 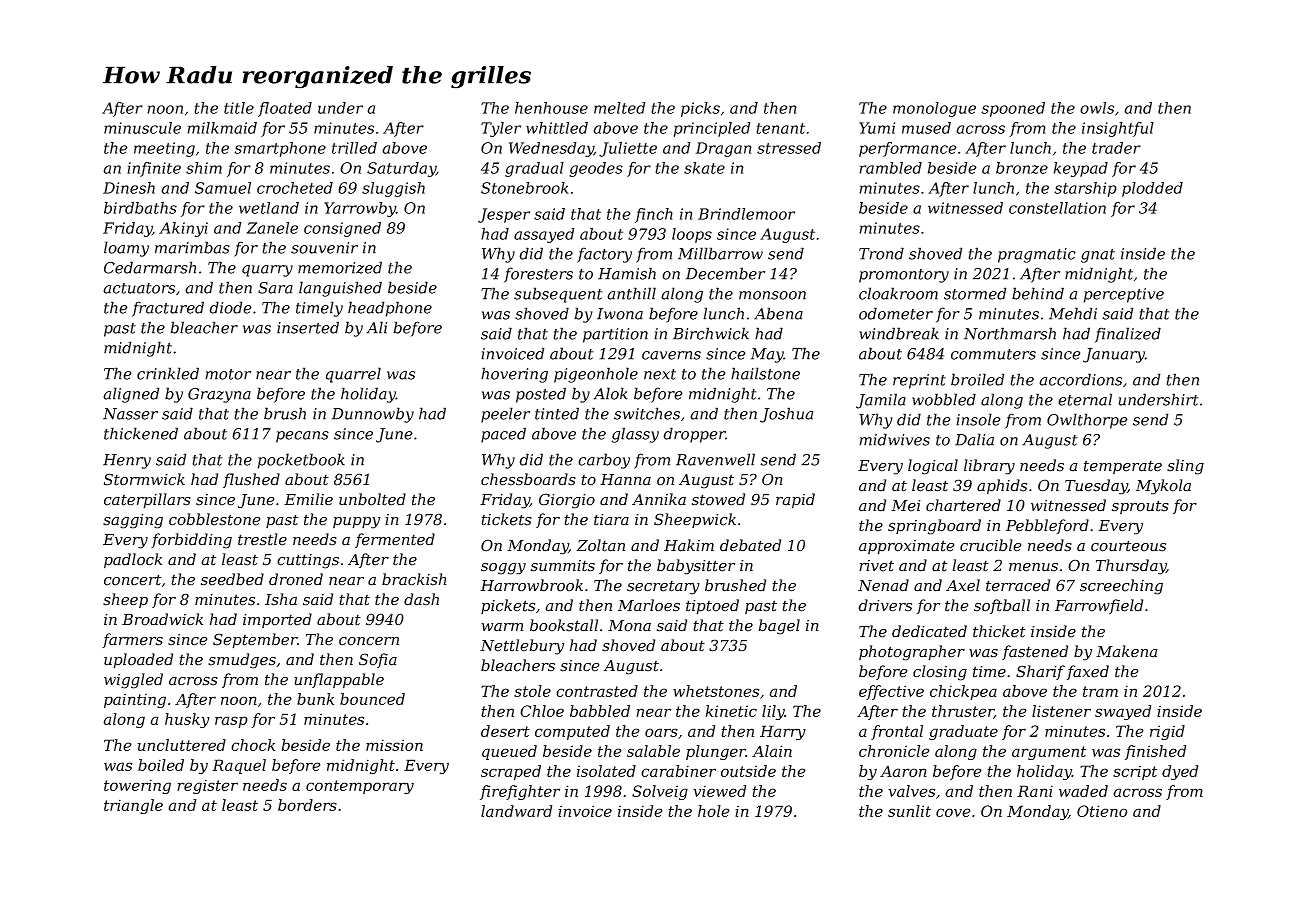 What do you see at coordinates (1140, 507) in the document?
I see `sprouts` at bounding box center [1140, 507].
